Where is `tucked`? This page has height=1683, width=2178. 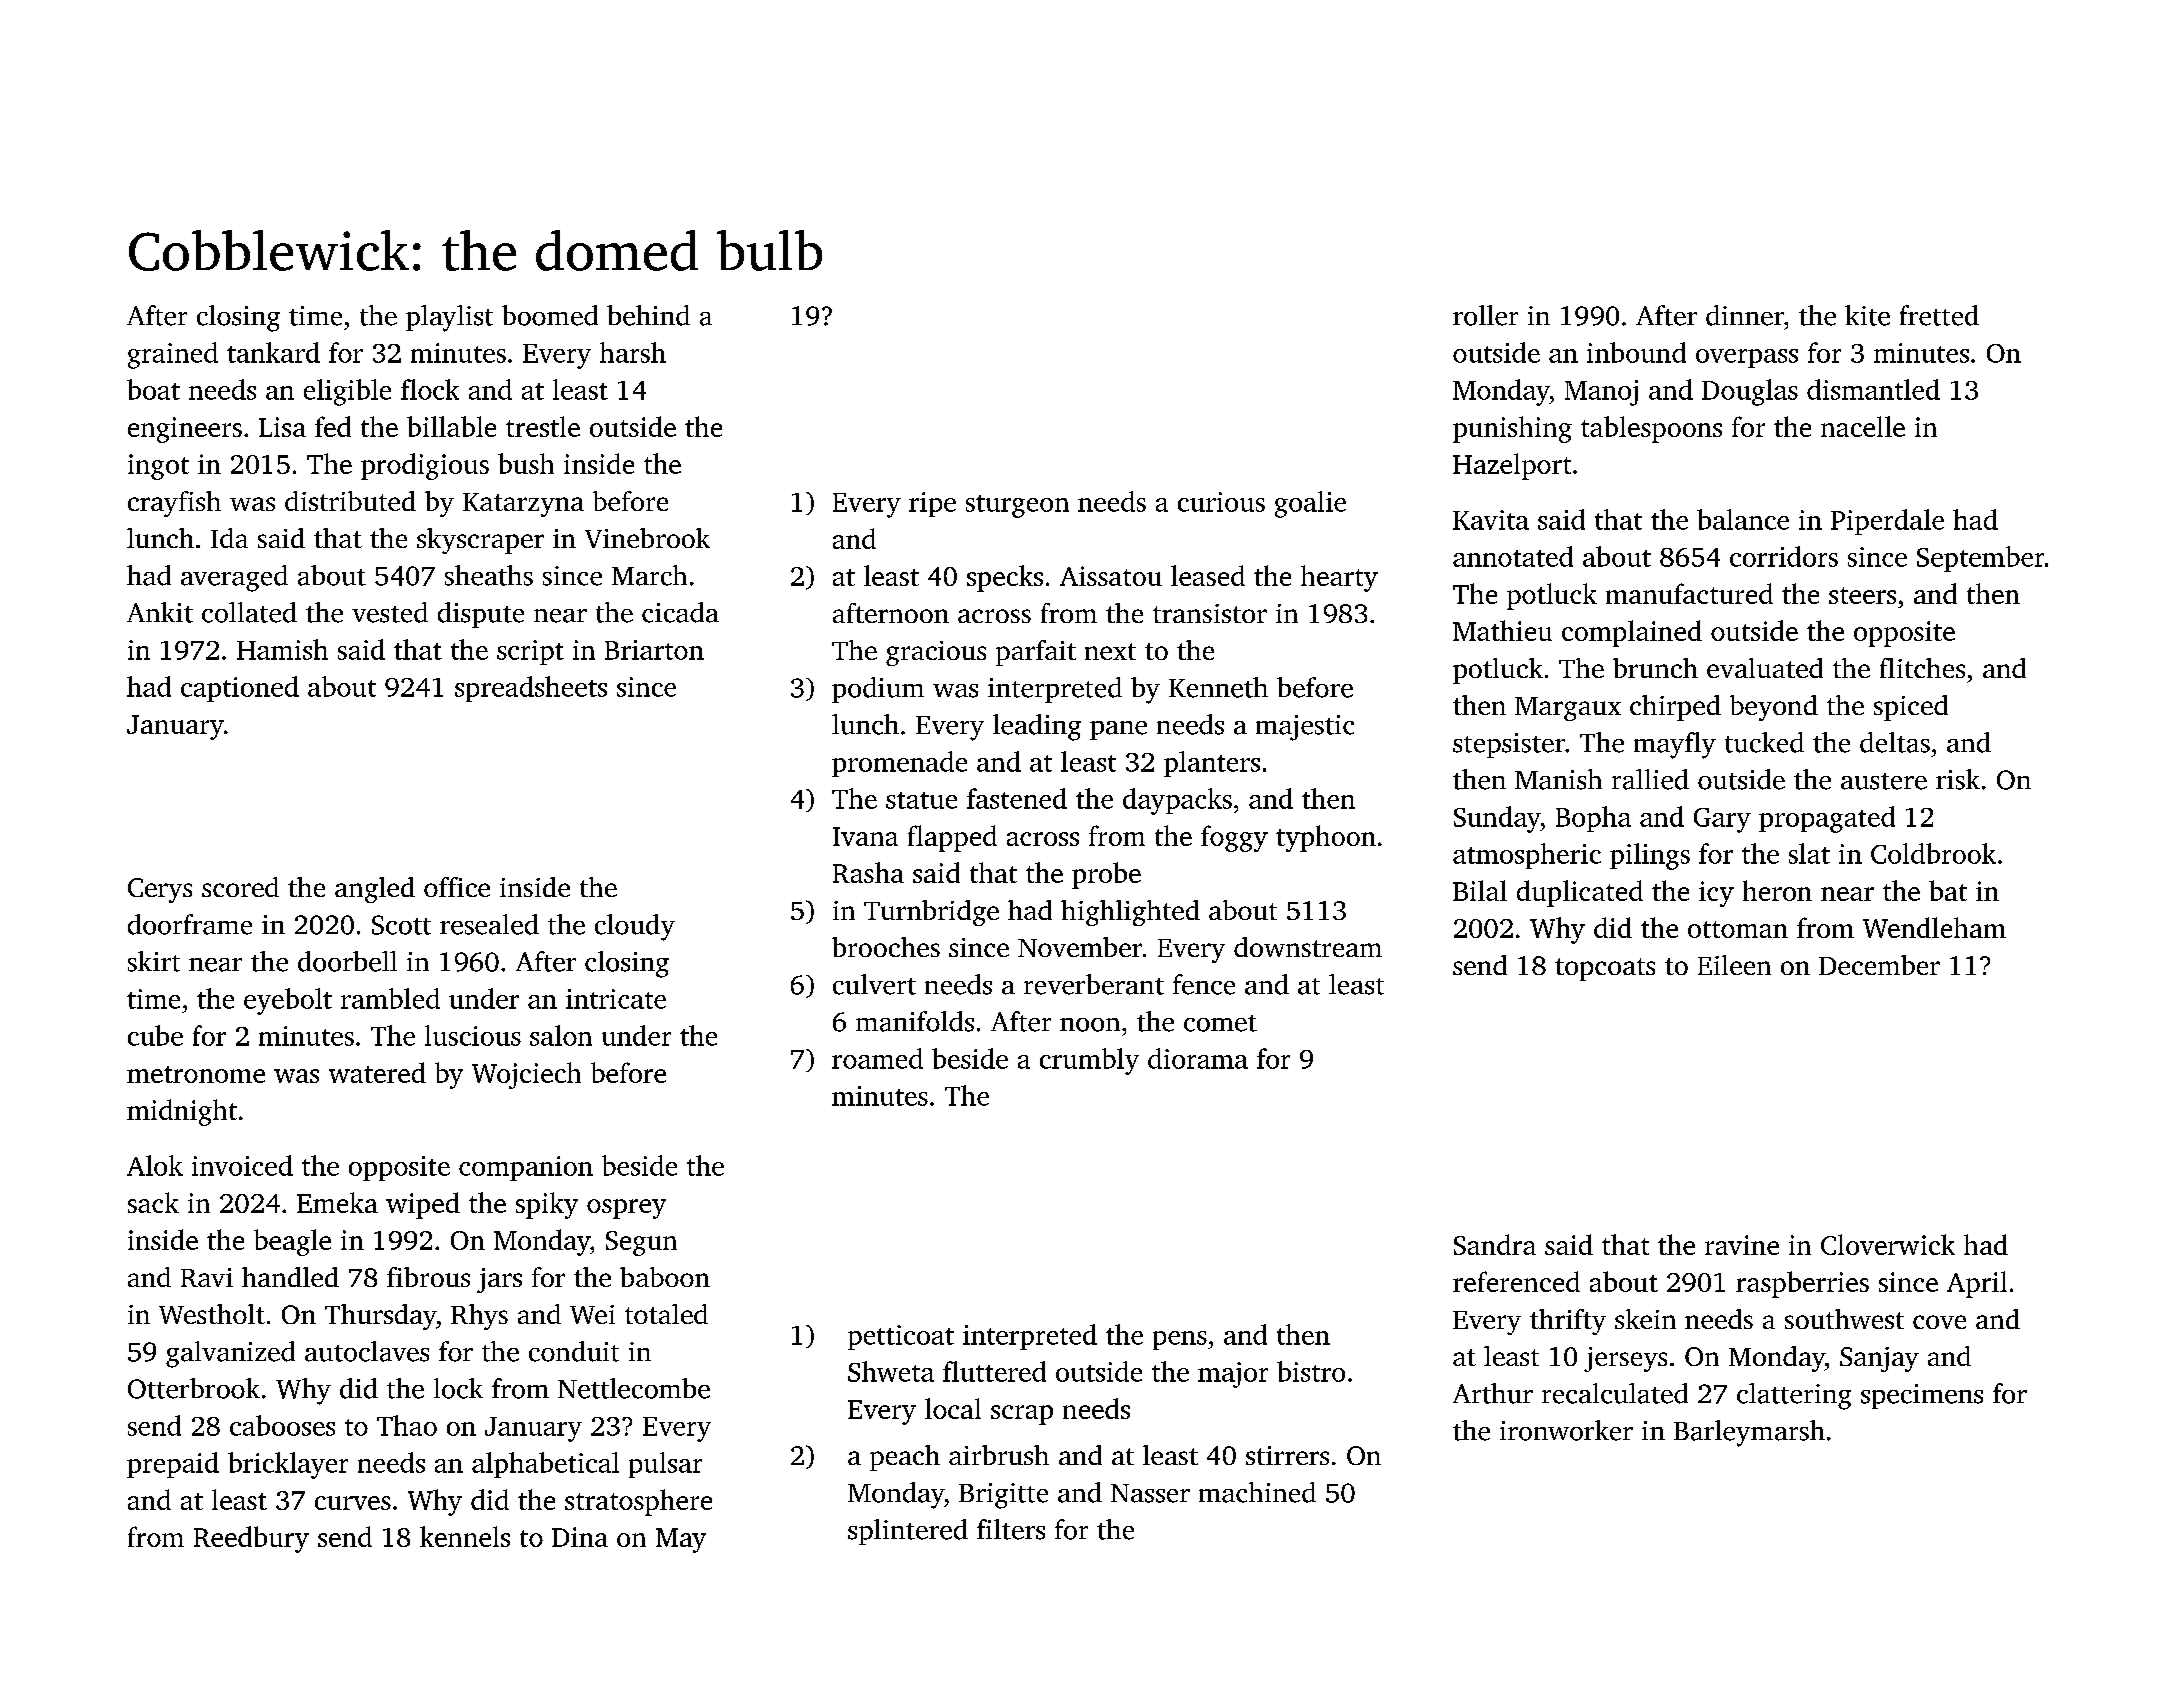
tucked is located at coordinates (1764, 742).
